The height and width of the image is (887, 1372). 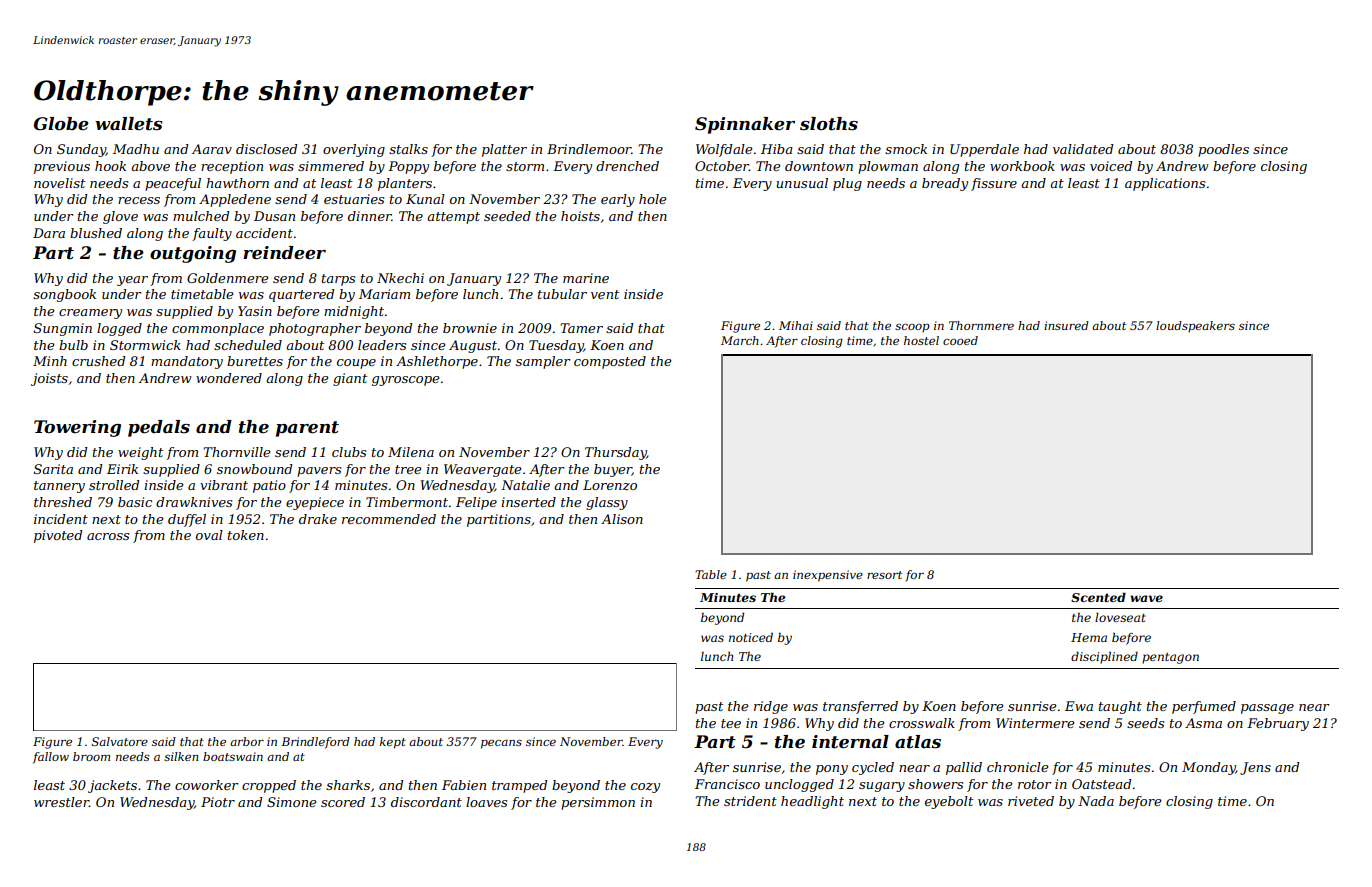 I want to click on hole, so click(x=652, y=199).
